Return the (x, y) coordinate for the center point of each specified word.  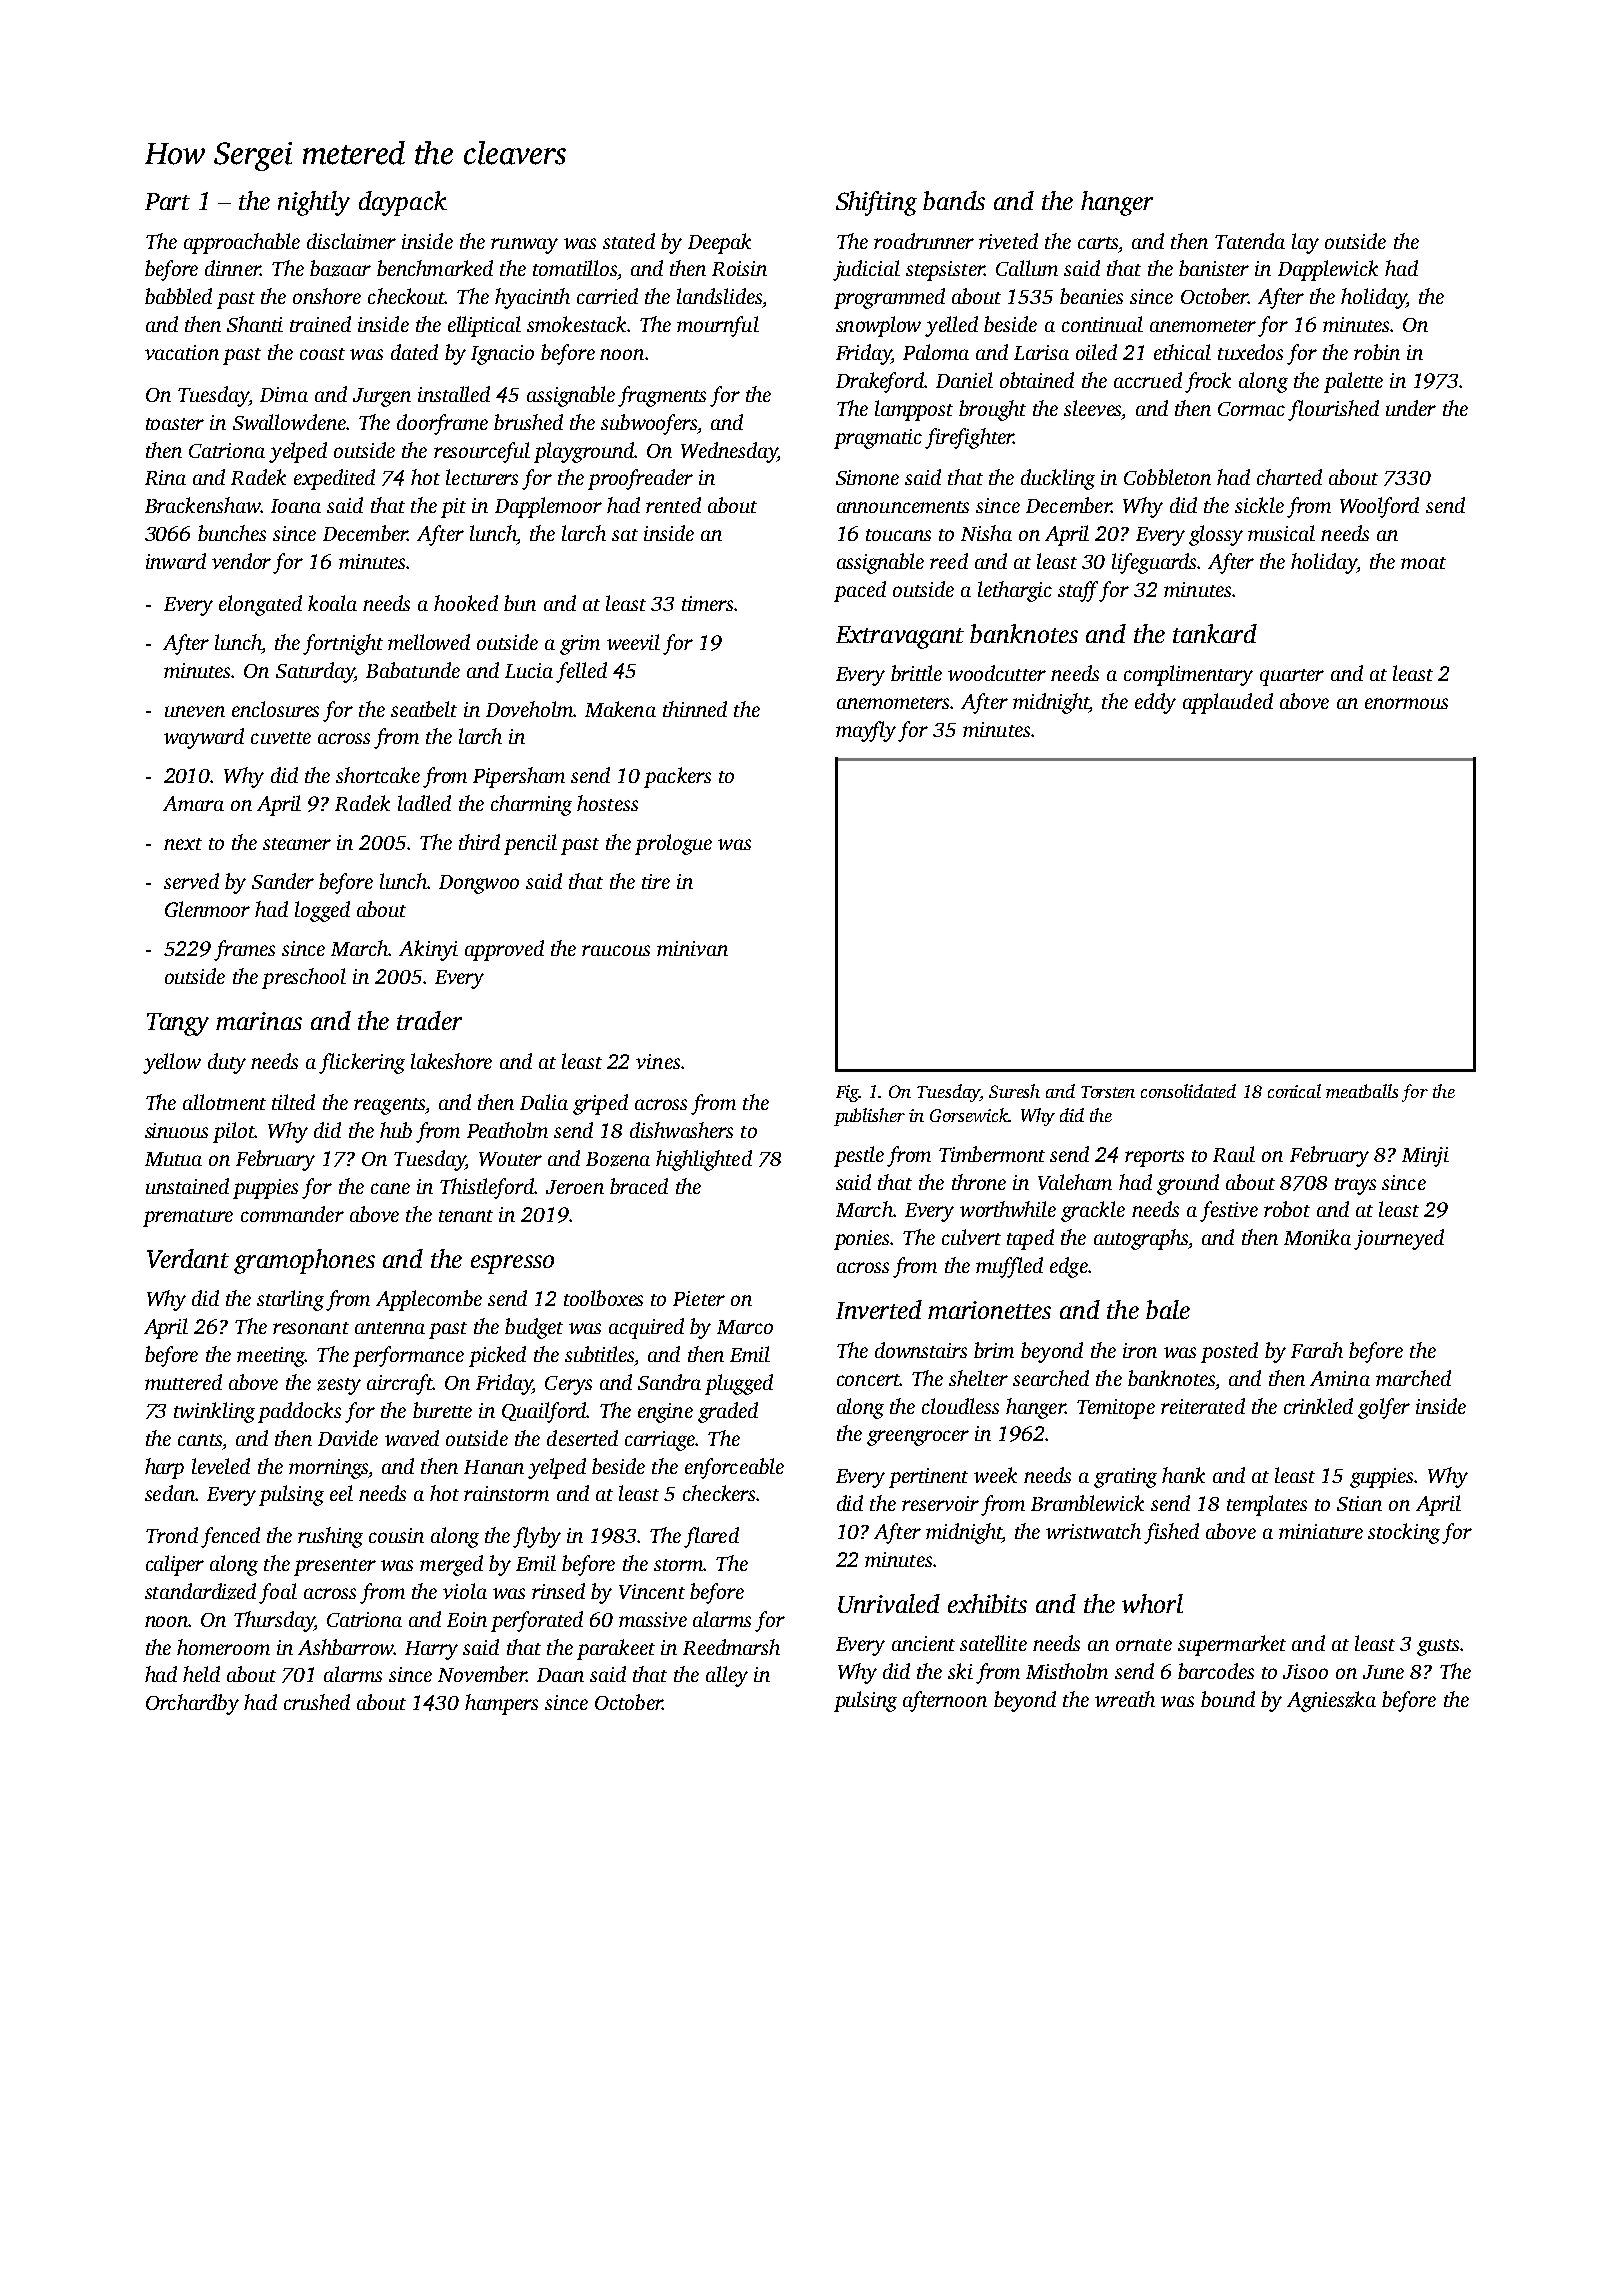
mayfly (866, 731)
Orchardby (192, 1704)
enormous (1406, 703)
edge (1069, 1267)
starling (290, 1300)
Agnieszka (1331, 1701)
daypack (403, 203)
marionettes (989, 1310)
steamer (297, 844)
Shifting (876, 203)
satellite (993, 1643)
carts (1098, 243)
